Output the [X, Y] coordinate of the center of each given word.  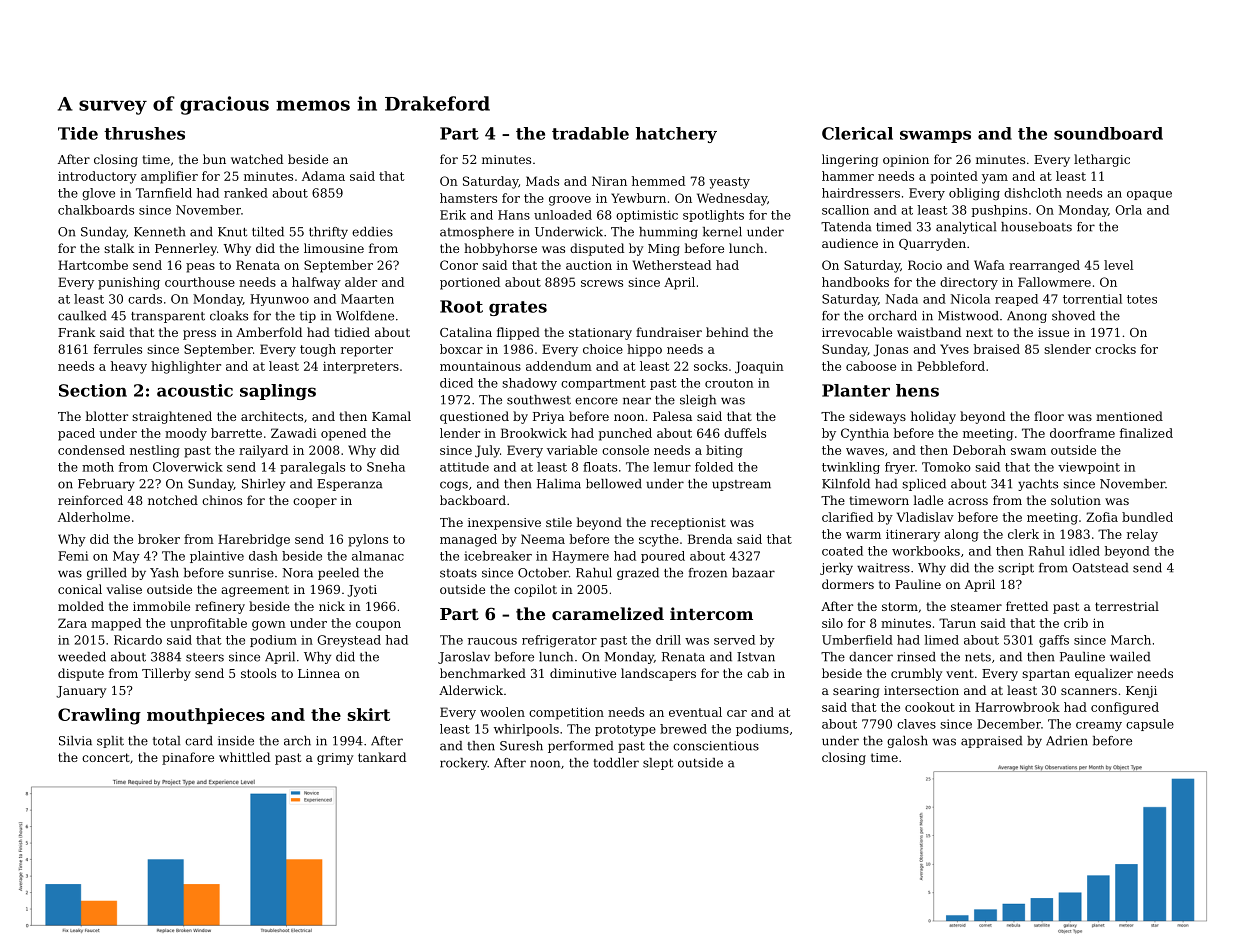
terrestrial [1127, 606]
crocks [1115, 349]
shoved [1073, 316]
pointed [954, 177]
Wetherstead [672, 265]
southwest [539, 400]
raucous [492, 641]
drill [668, 640]
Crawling [99, 716]
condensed [91, 450]
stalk [119, 248]
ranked [246, 193]
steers [205, 657]
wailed [1130, 657]
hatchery [676, 135]
